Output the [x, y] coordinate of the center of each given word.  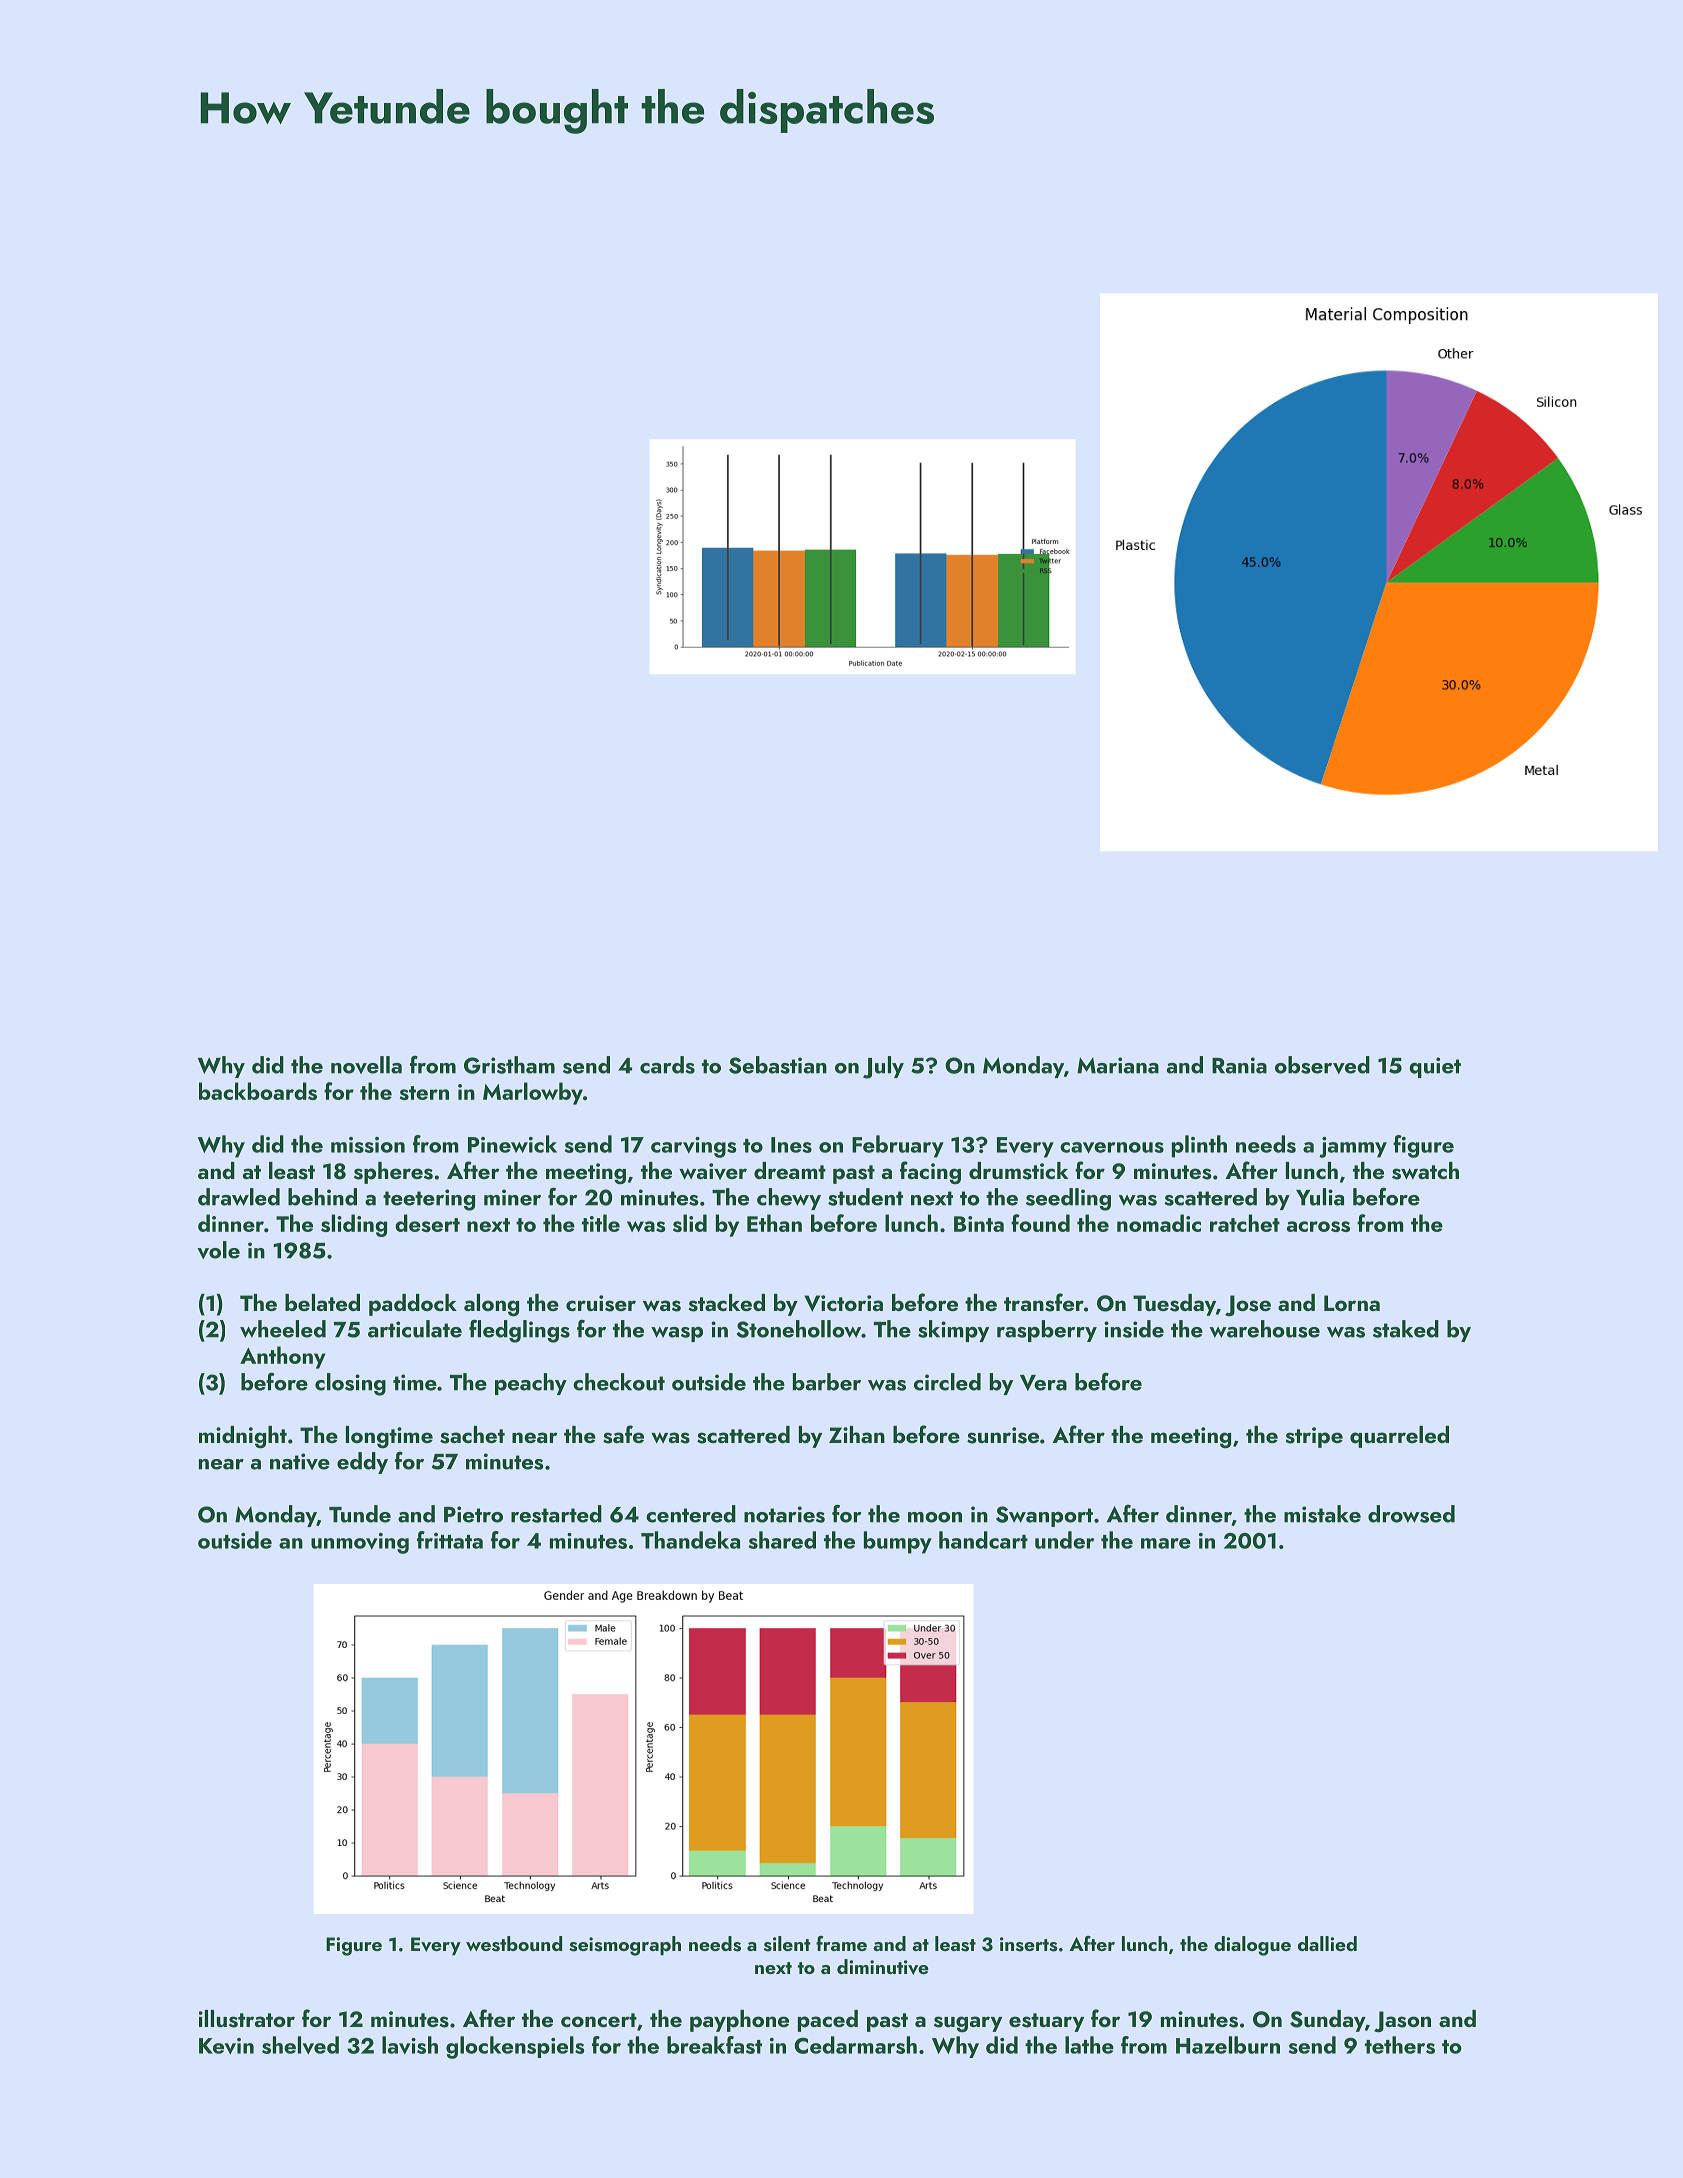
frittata [450, 1540]
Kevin [226, 2046]
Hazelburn [1228, 2045]
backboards [258, 1091]
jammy [1353, 1147]
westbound [514, 1944]
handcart [983, 1540]
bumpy [898, 1542]
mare [1166, 1543]
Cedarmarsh [856, 2045]
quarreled [1399, 1437]
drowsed [1411, 1514]
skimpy [953, 1331]
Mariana [1118, 1065]
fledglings [519, 1331]
